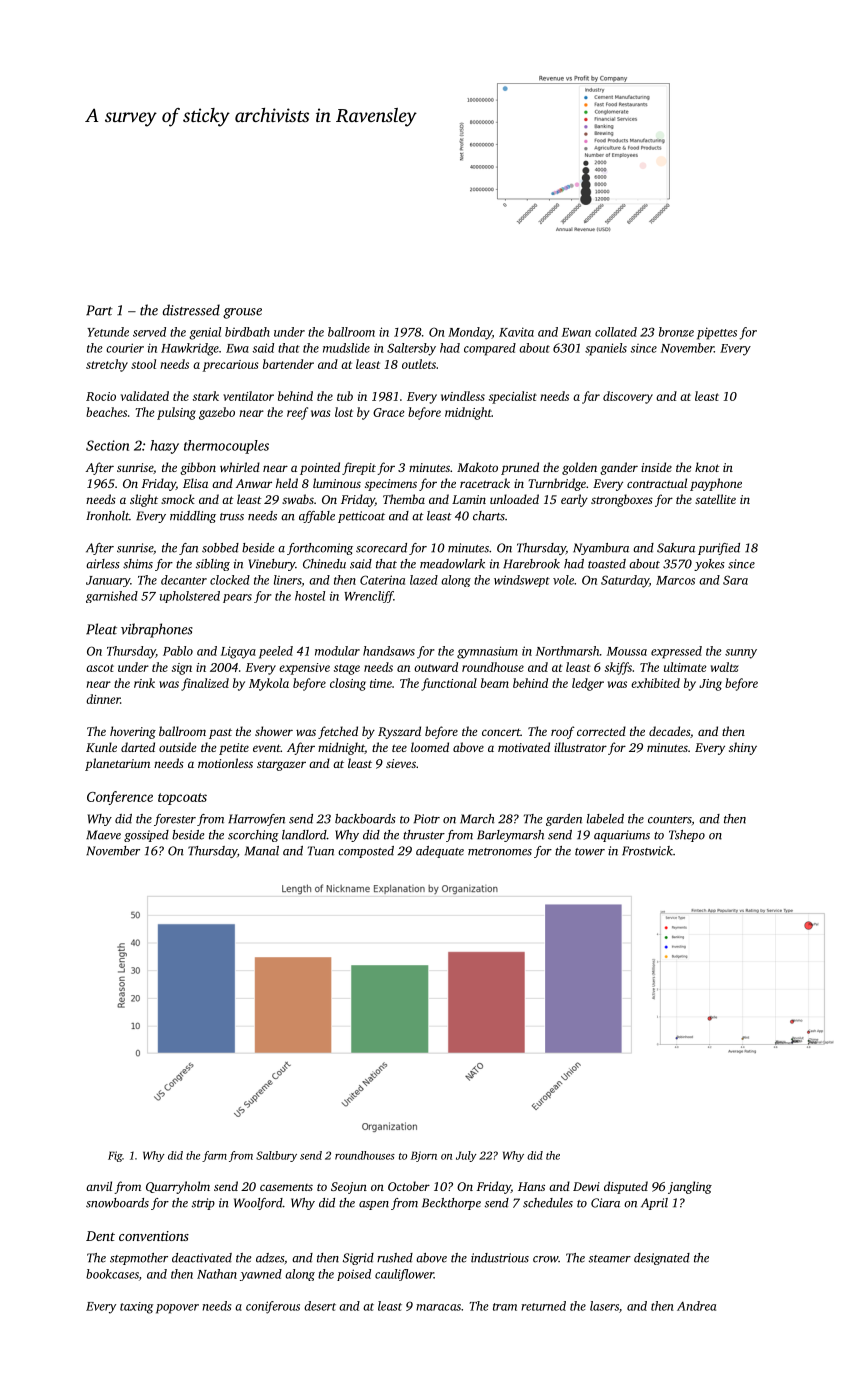 This image has height=1400, width=849. What do you see at coordinates (231, 366) in the image?
I see `precarious` at bounding box center [231, 366].
